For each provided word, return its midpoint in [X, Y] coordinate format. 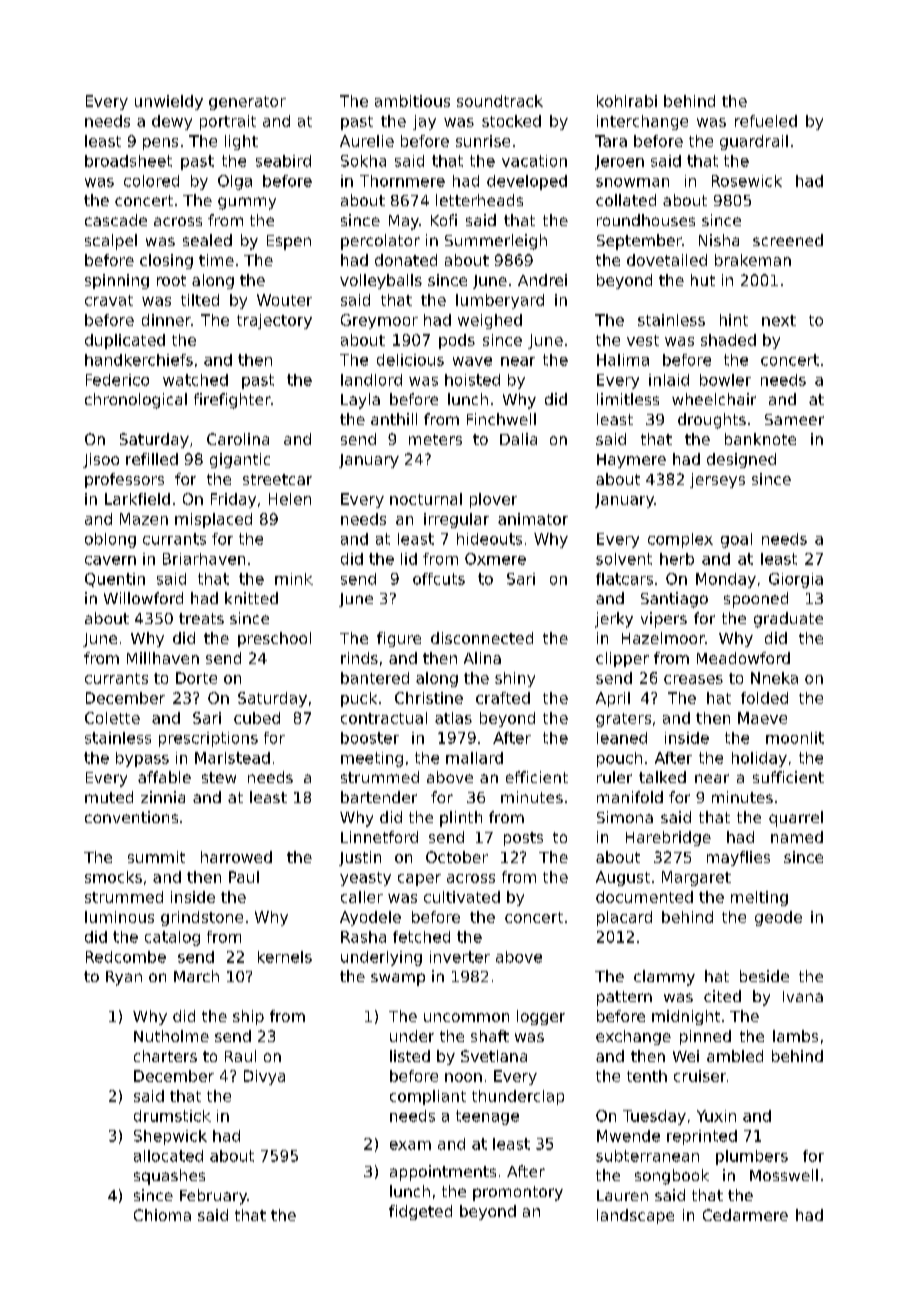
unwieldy [169, 102]
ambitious [412, 101]
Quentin [115, 580]
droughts [712, 421]
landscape [635, 1216]
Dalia [518, 439]
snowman [632, 182]
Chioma [162, 1215]
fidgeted [420, 1212]
